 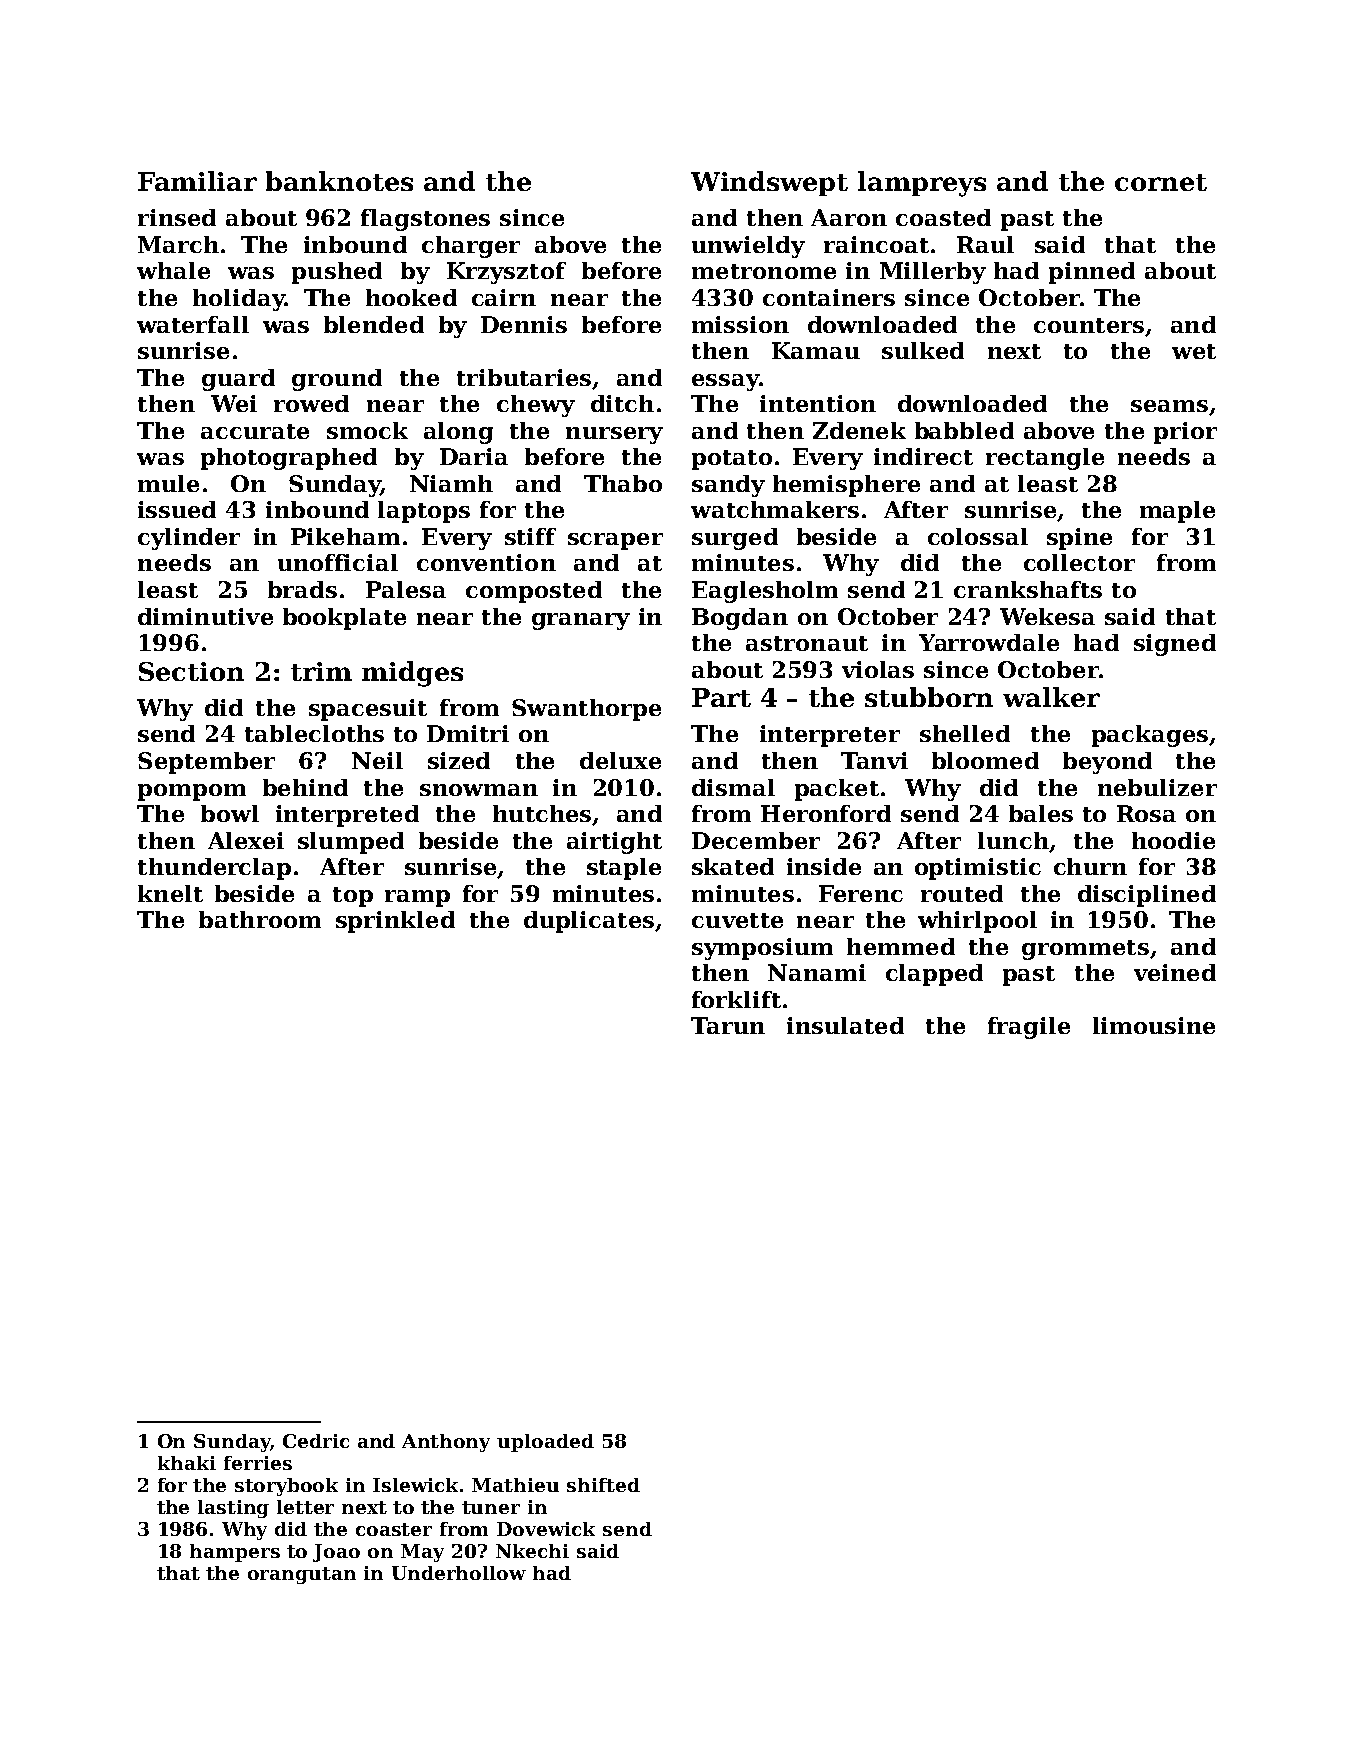 What do you see at coordinates (337, 273) in the screenshot?
I see `pushed` at bounding box center [337, 273].
